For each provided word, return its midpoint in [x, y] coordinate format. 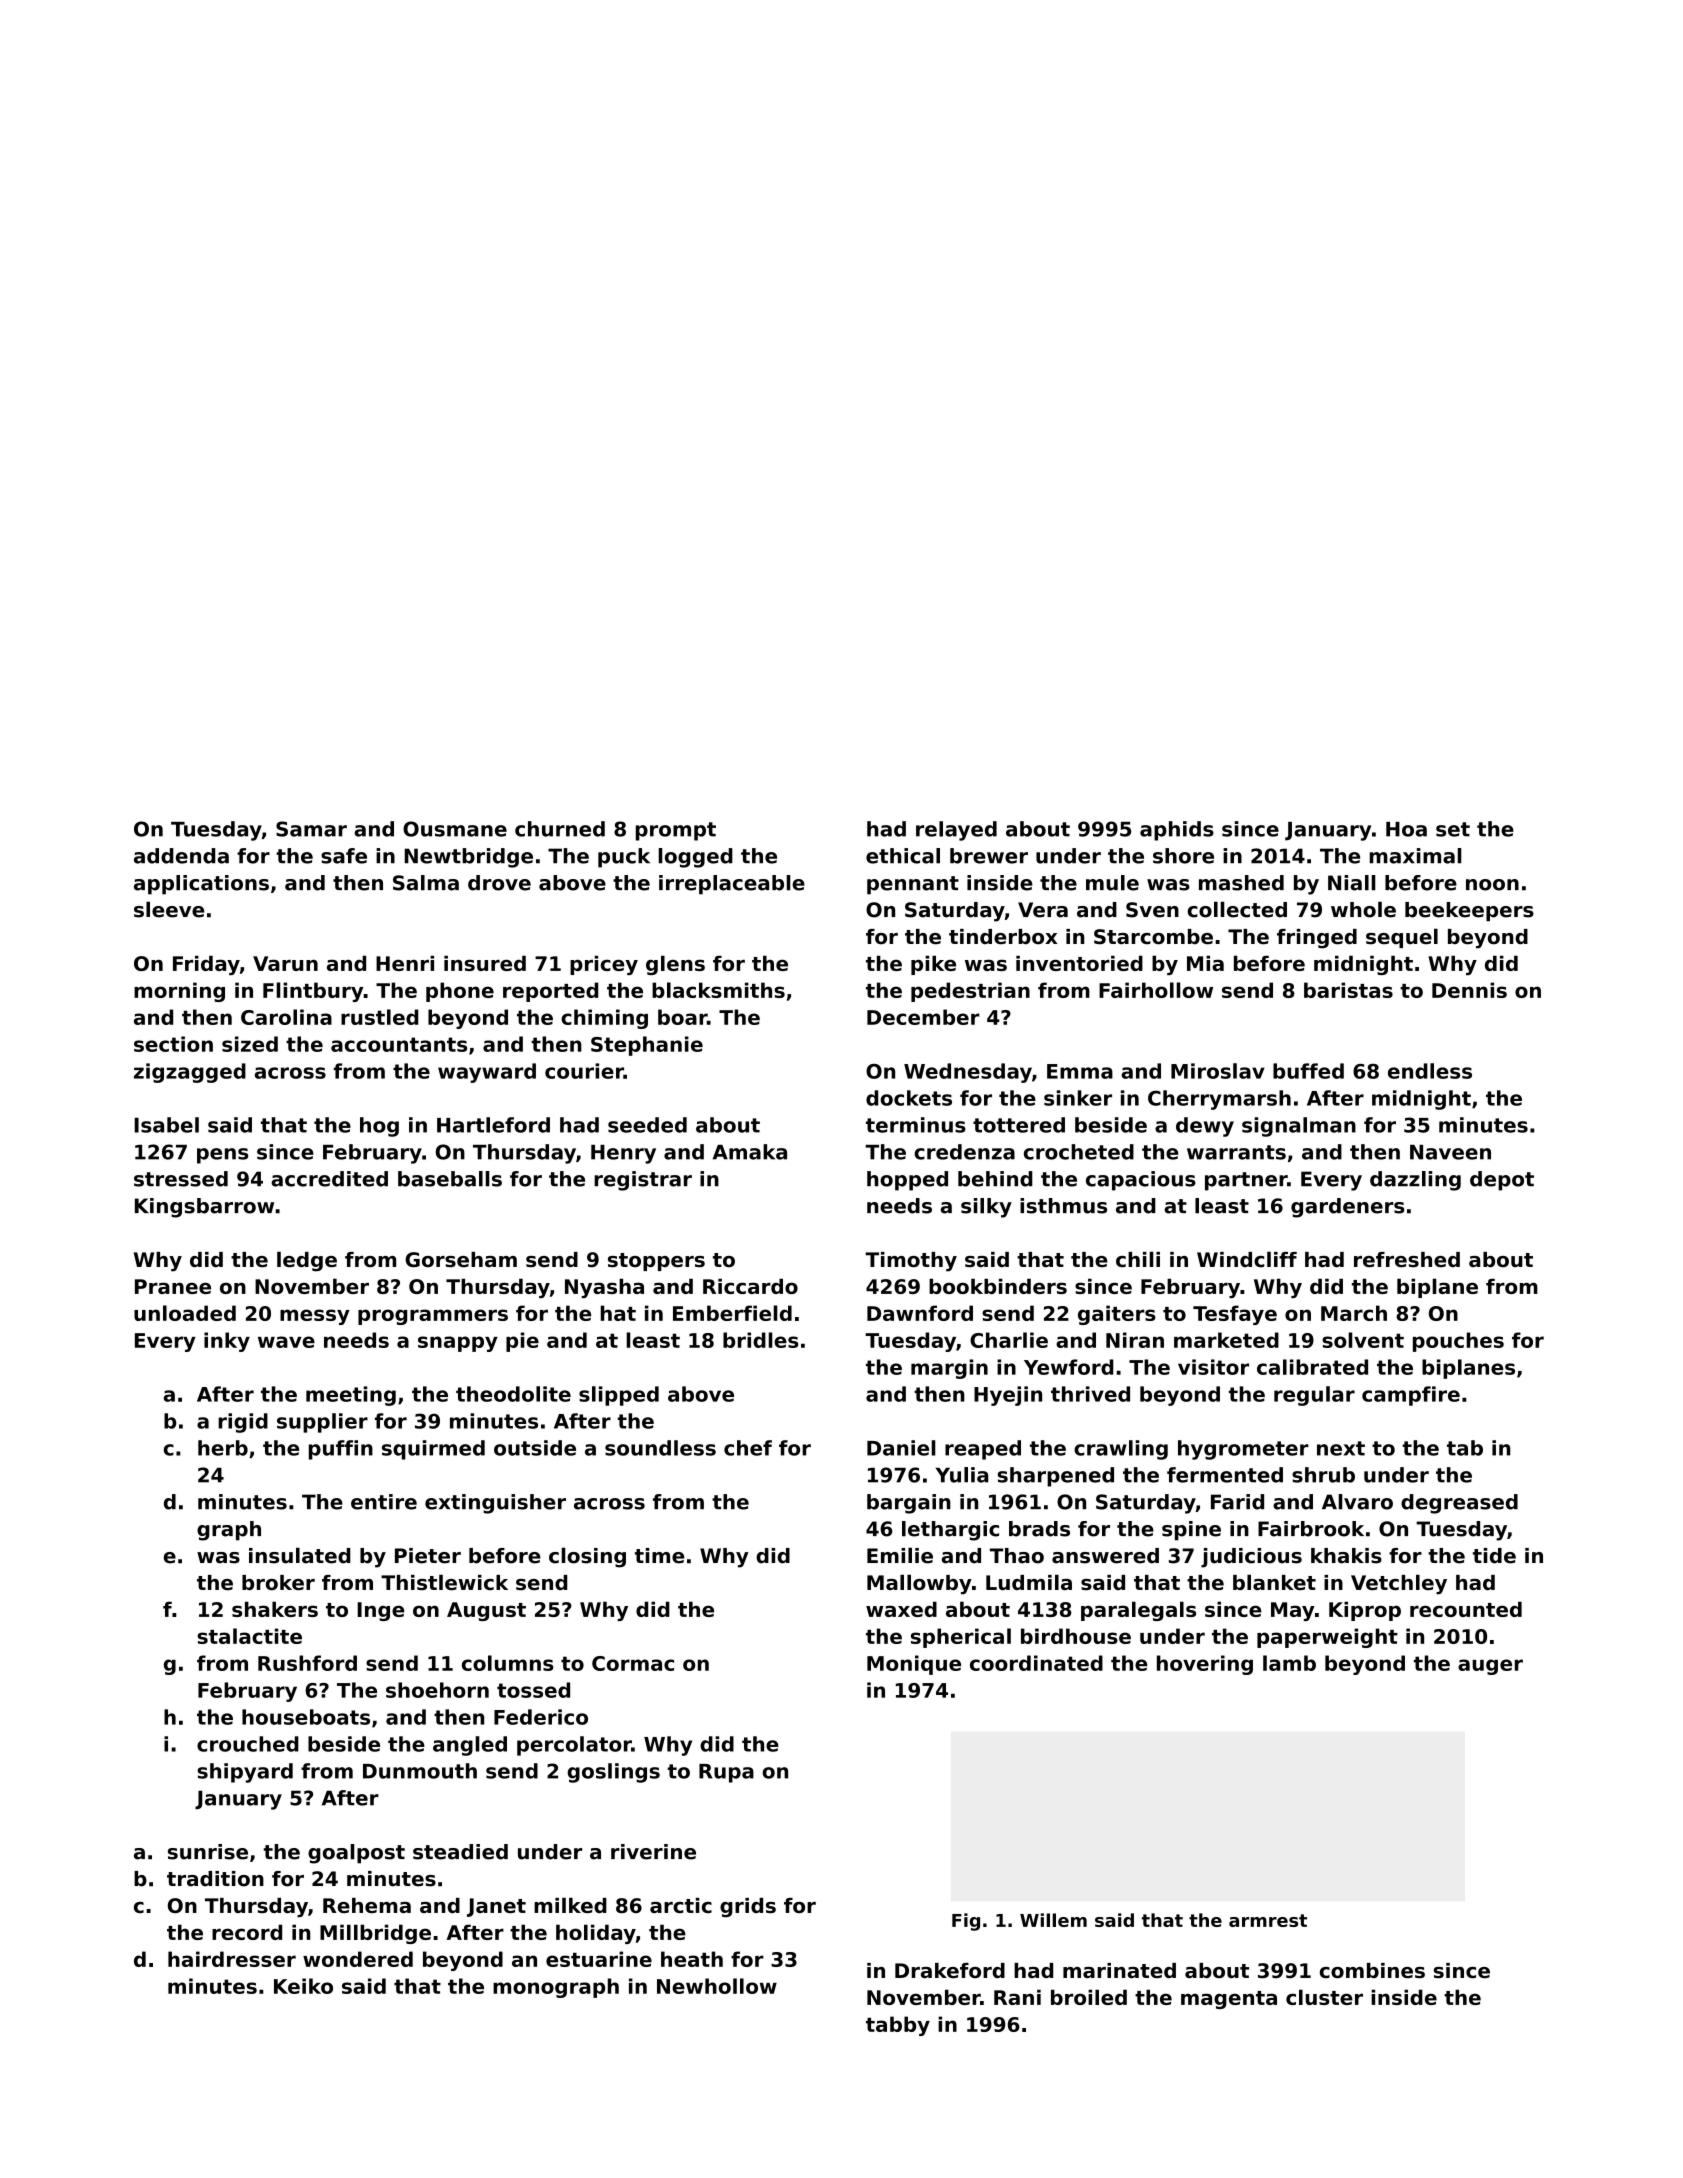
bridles [761, 1340]
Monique [914, 1665]
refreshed [1407, 1260]
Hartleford [493, 1125]
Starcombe [1153, 937]
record [247, 1932]
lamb [1289, 1663]
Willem [1053, 1920]
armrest [1268, 1920]
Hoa [1406, 829]
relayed [956, 831]
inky [227, 1342]
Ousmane [455, 829]
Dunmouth [420, 1771]
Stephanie [647, 1046]
